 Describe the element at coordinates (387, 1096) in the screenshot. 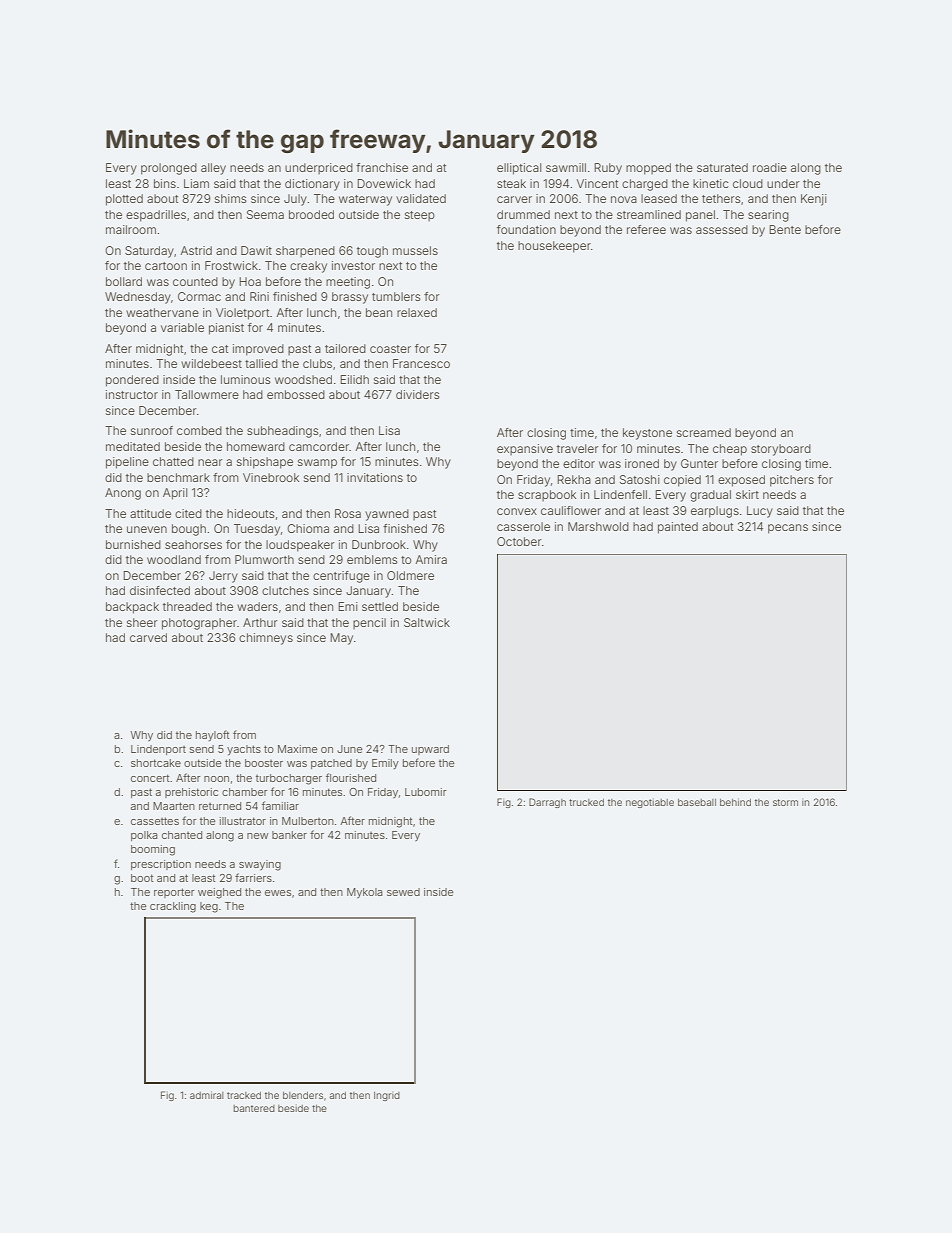

I see `Ingrid` at that location.
